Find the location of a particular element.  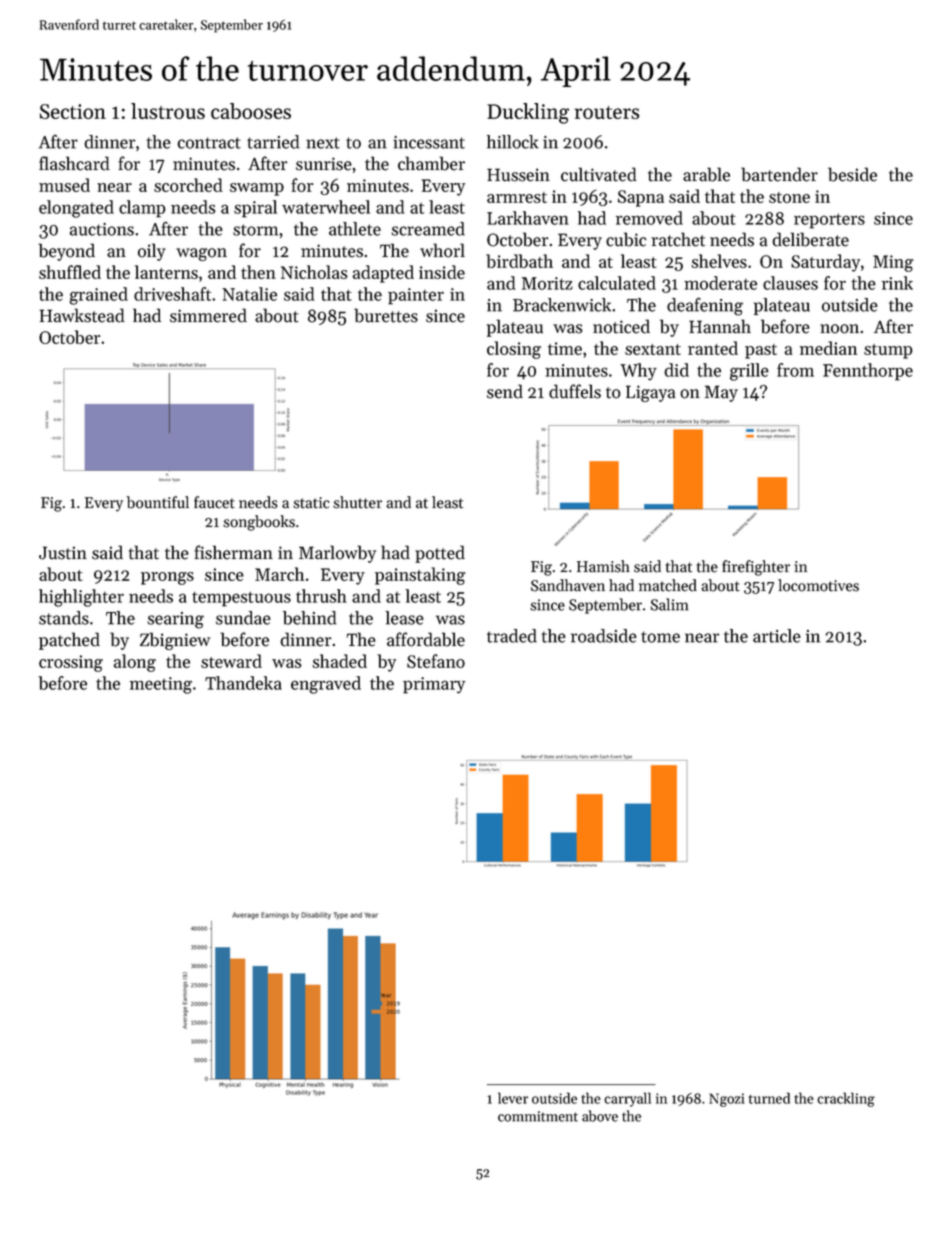

beside is located at coordinates (852, 174).
